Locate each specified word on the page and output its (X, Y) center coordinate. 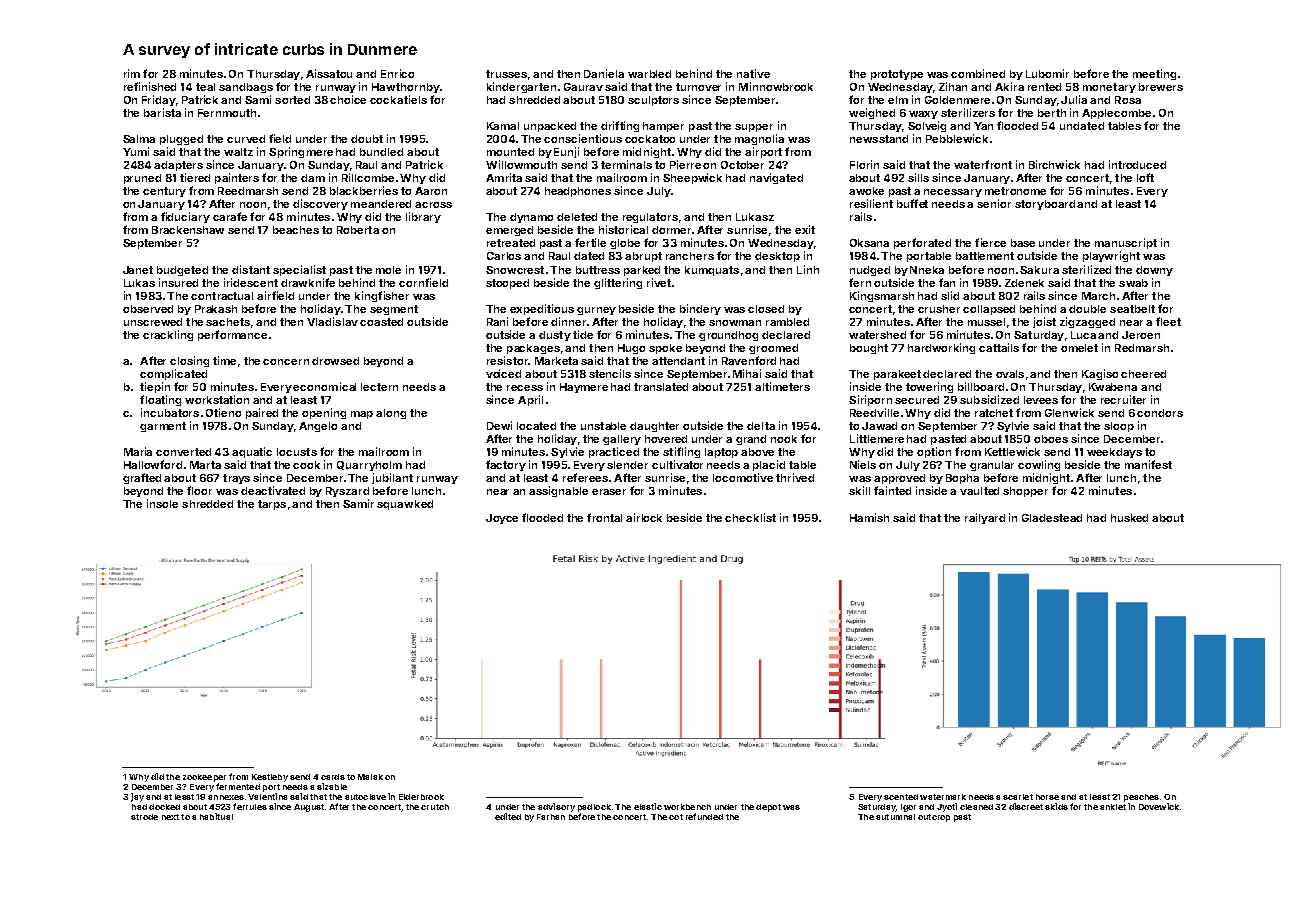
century (164, 192)
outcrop (934, 818)
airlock (644, 517)
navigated (776, 178)
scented (901, 797)
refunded (704, 816)
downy (1154, 271)
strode (144, 817)
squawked (405, 505)
